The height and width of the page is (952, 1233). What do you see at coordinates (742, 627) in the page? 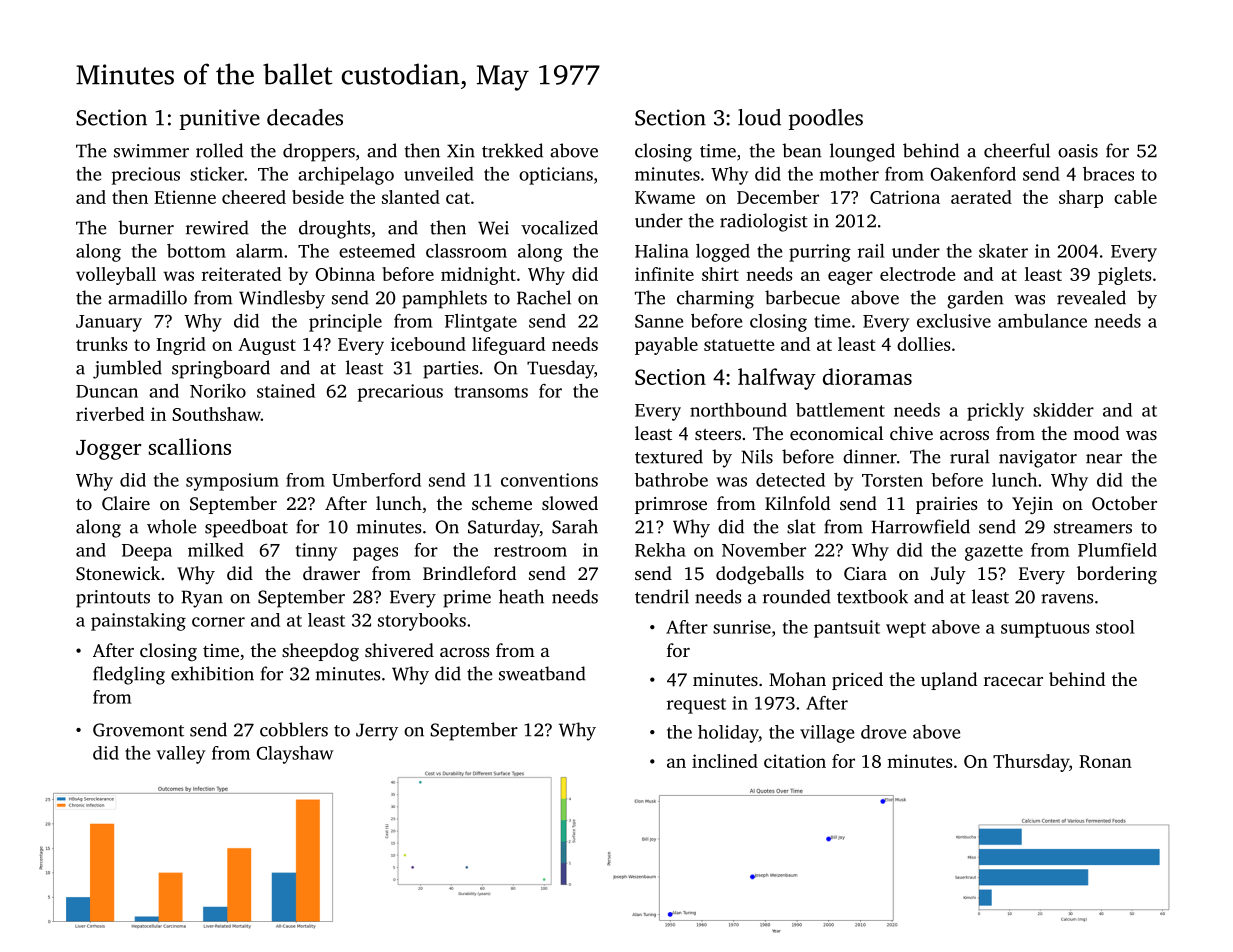
I see `sunrise` at bounding box center [742, 627].
